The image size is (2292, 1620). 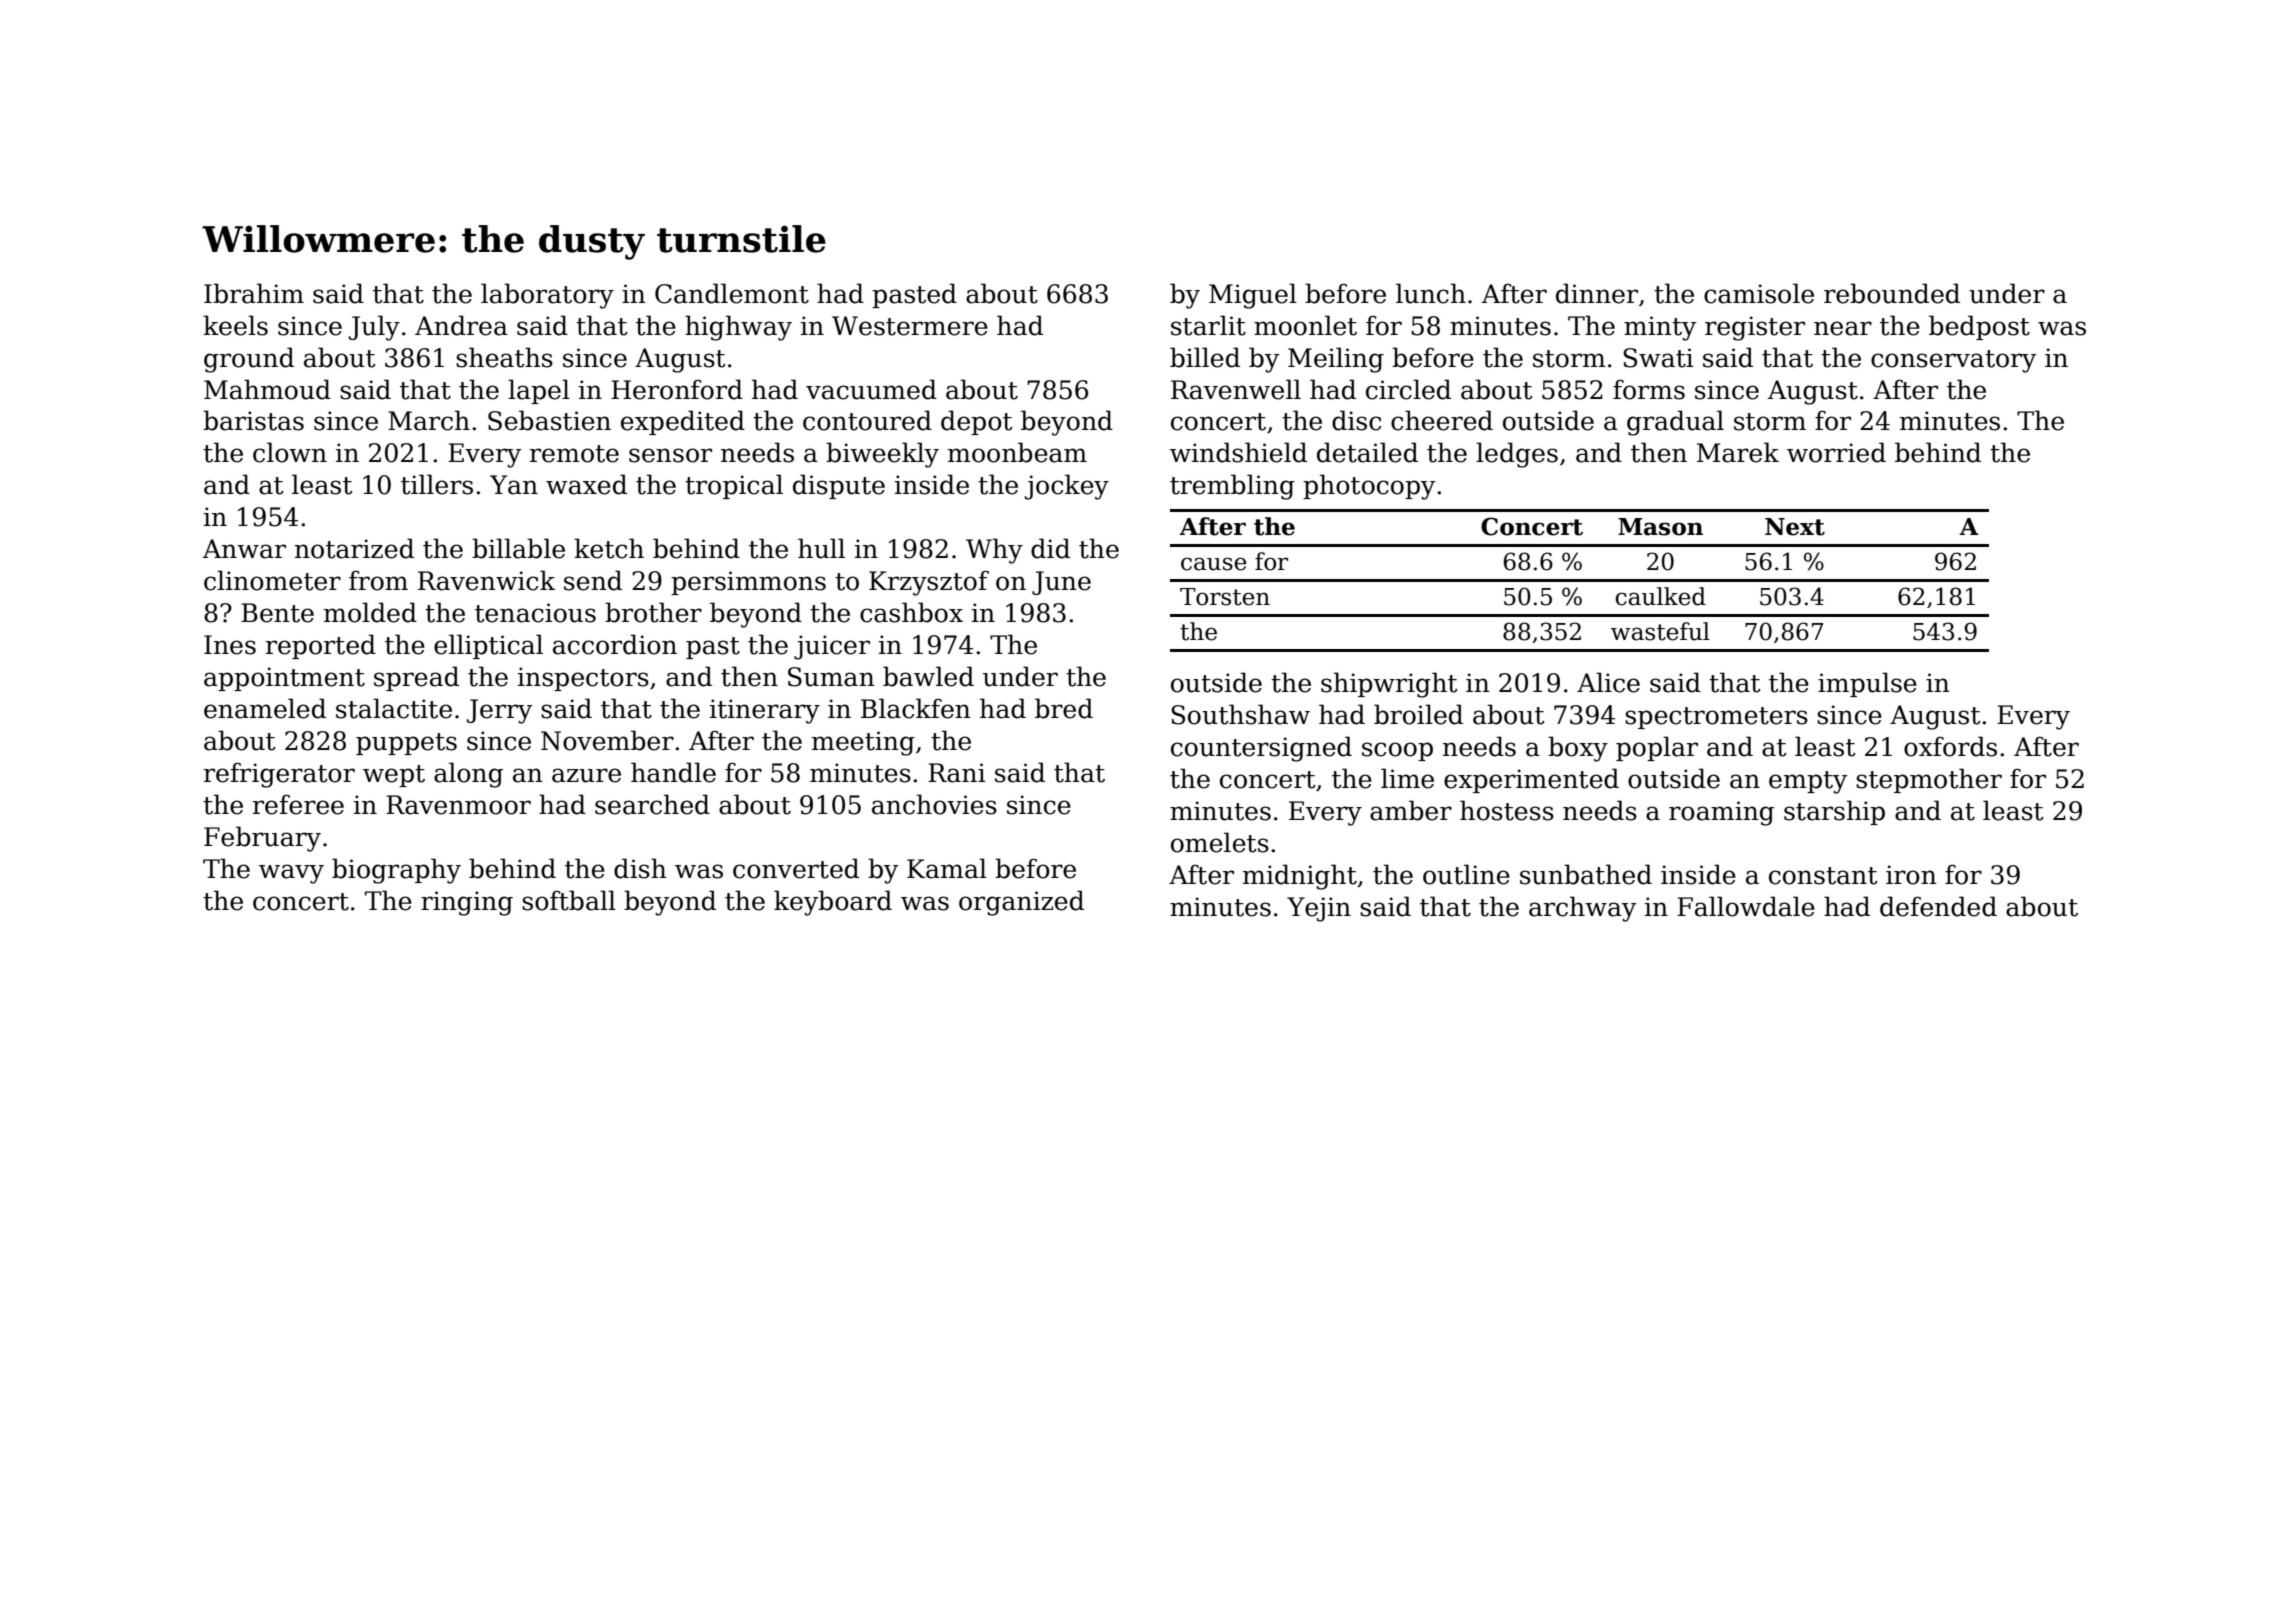 I want to click on ringing, so click(x=467, y=903).
